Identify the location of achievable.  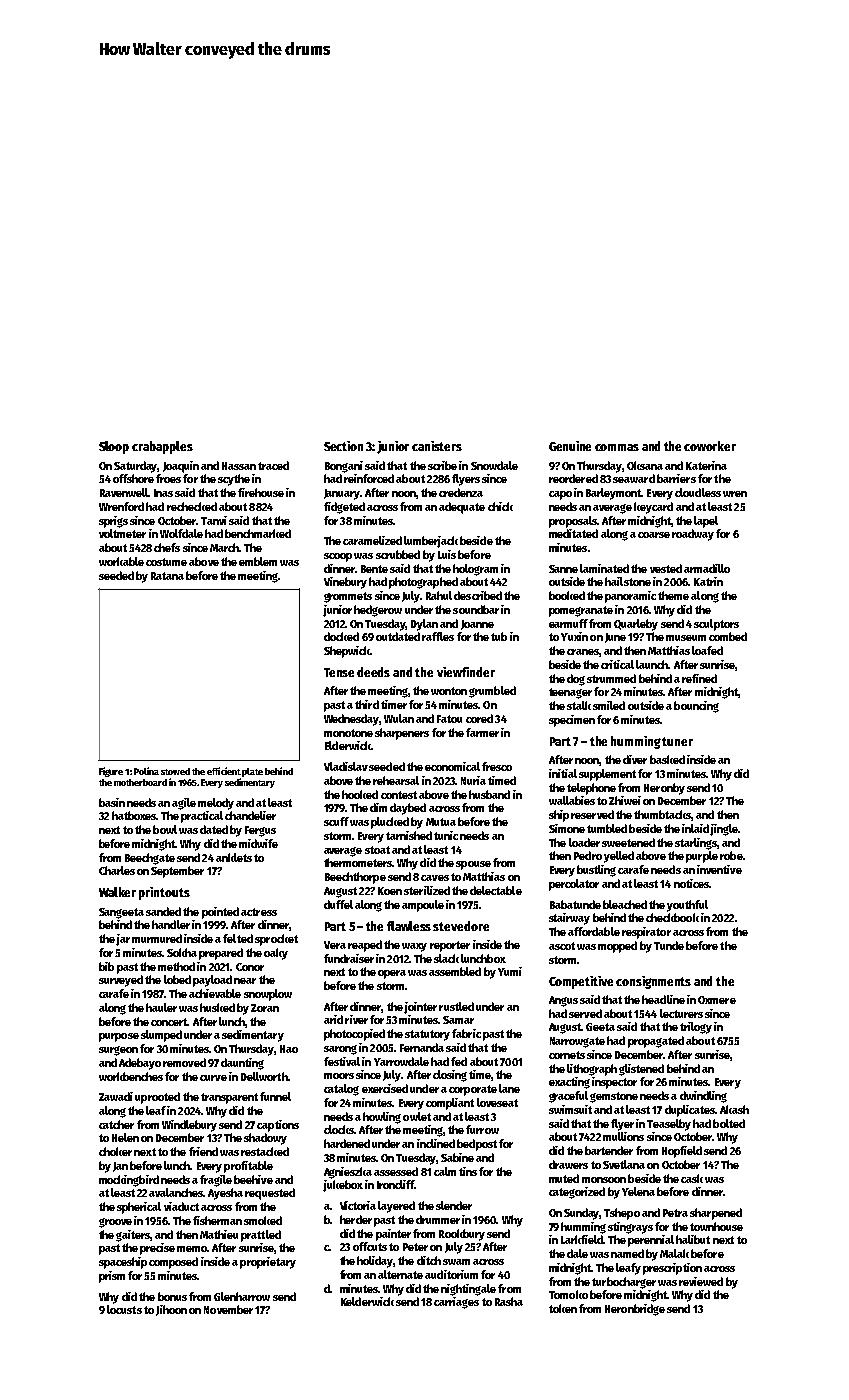
(215, 993).
